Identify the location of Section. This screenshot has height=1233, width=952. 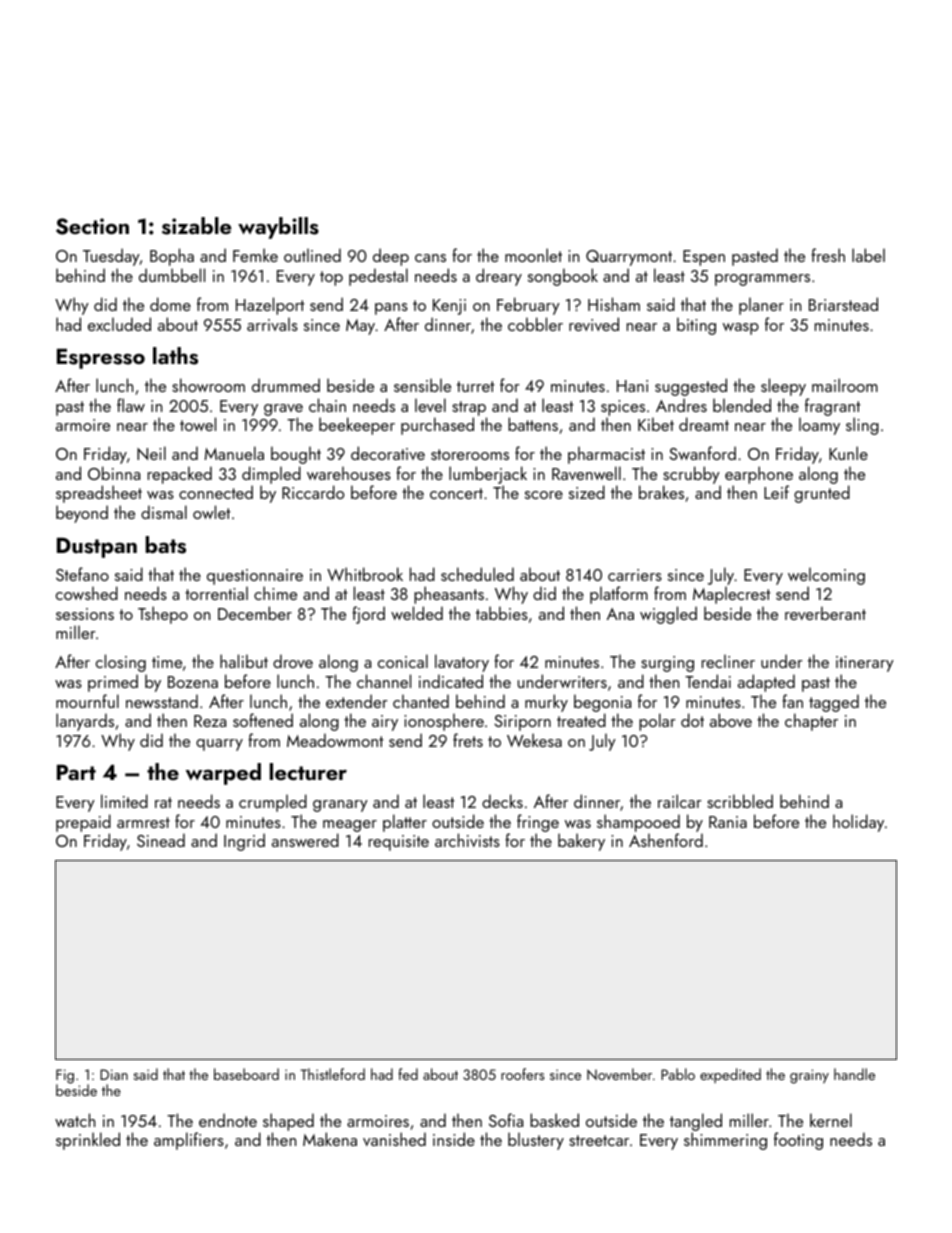
(92, 226).
